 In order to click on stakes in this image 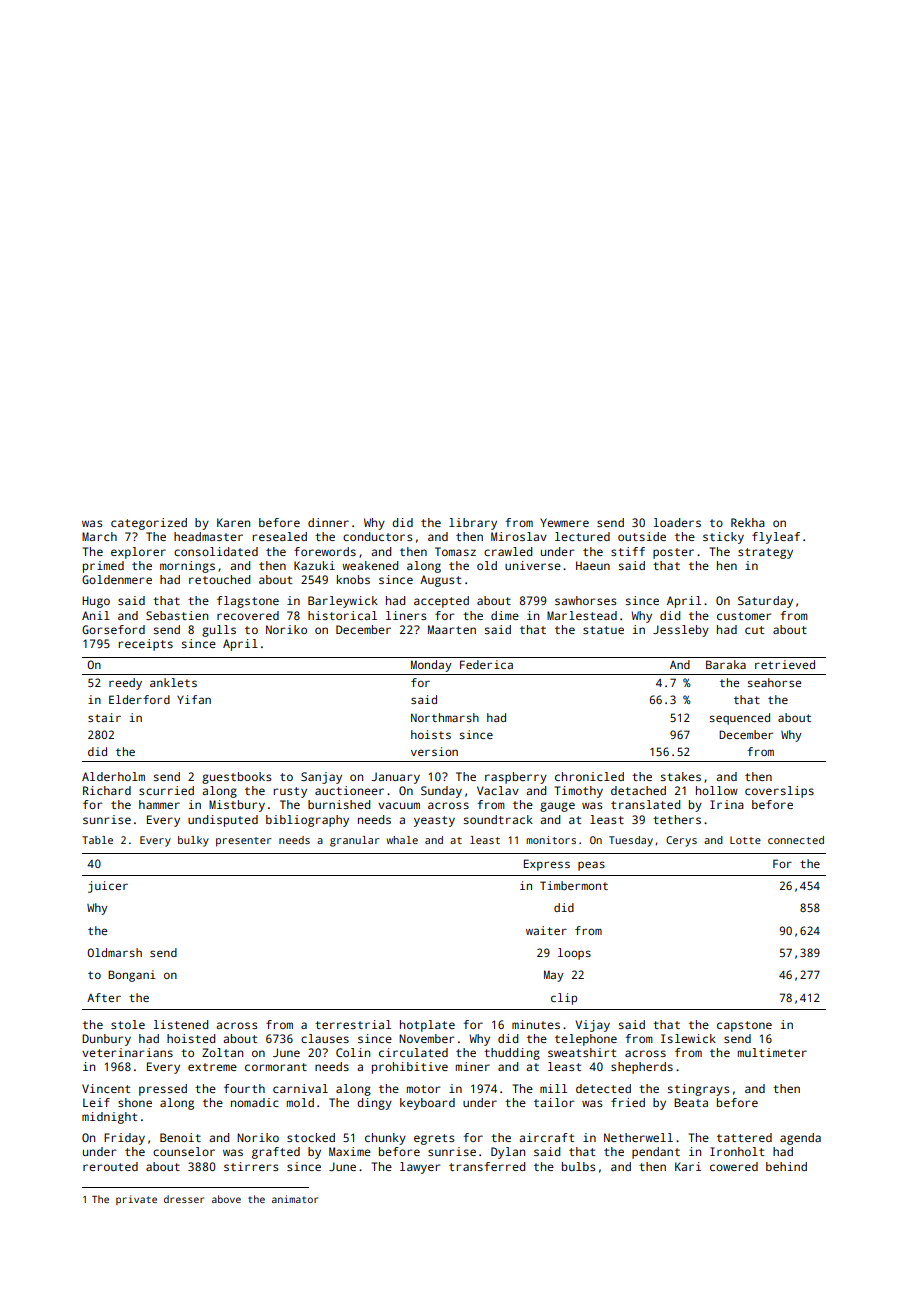, I will do `click(681, 776)`.
